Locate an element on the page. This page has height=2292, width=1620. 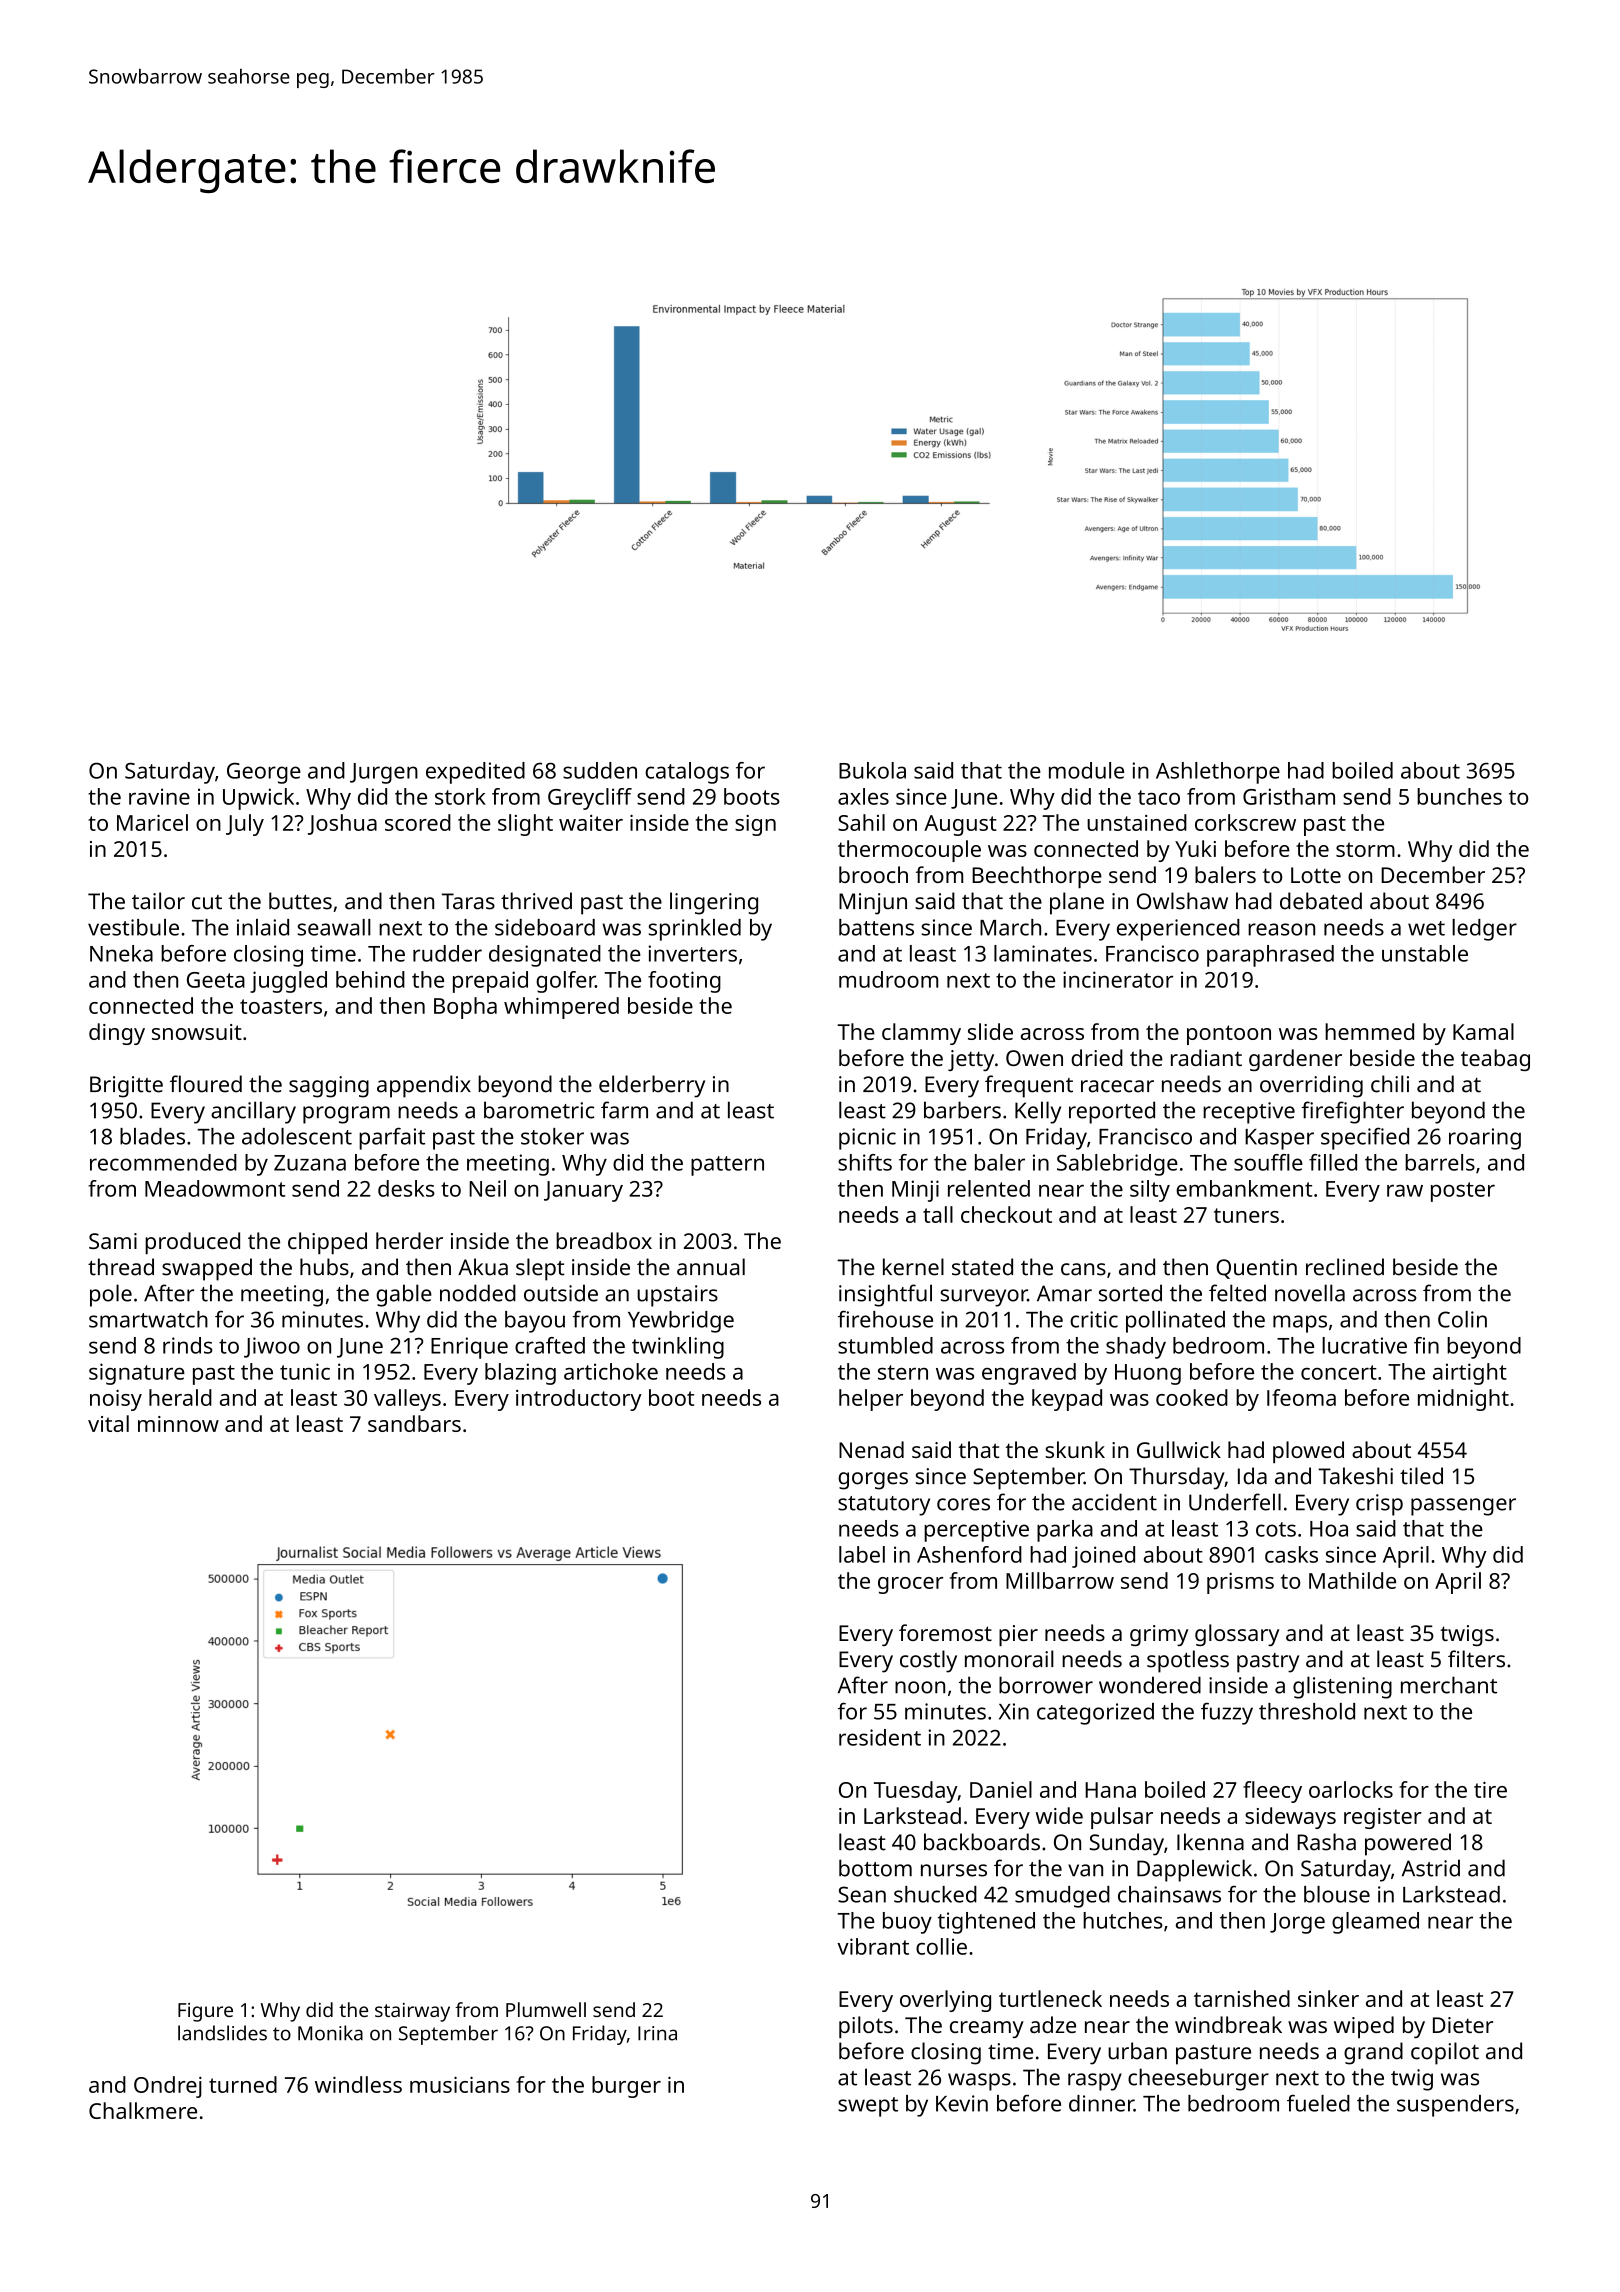
kernel is located at coordinates (913, 1267).
